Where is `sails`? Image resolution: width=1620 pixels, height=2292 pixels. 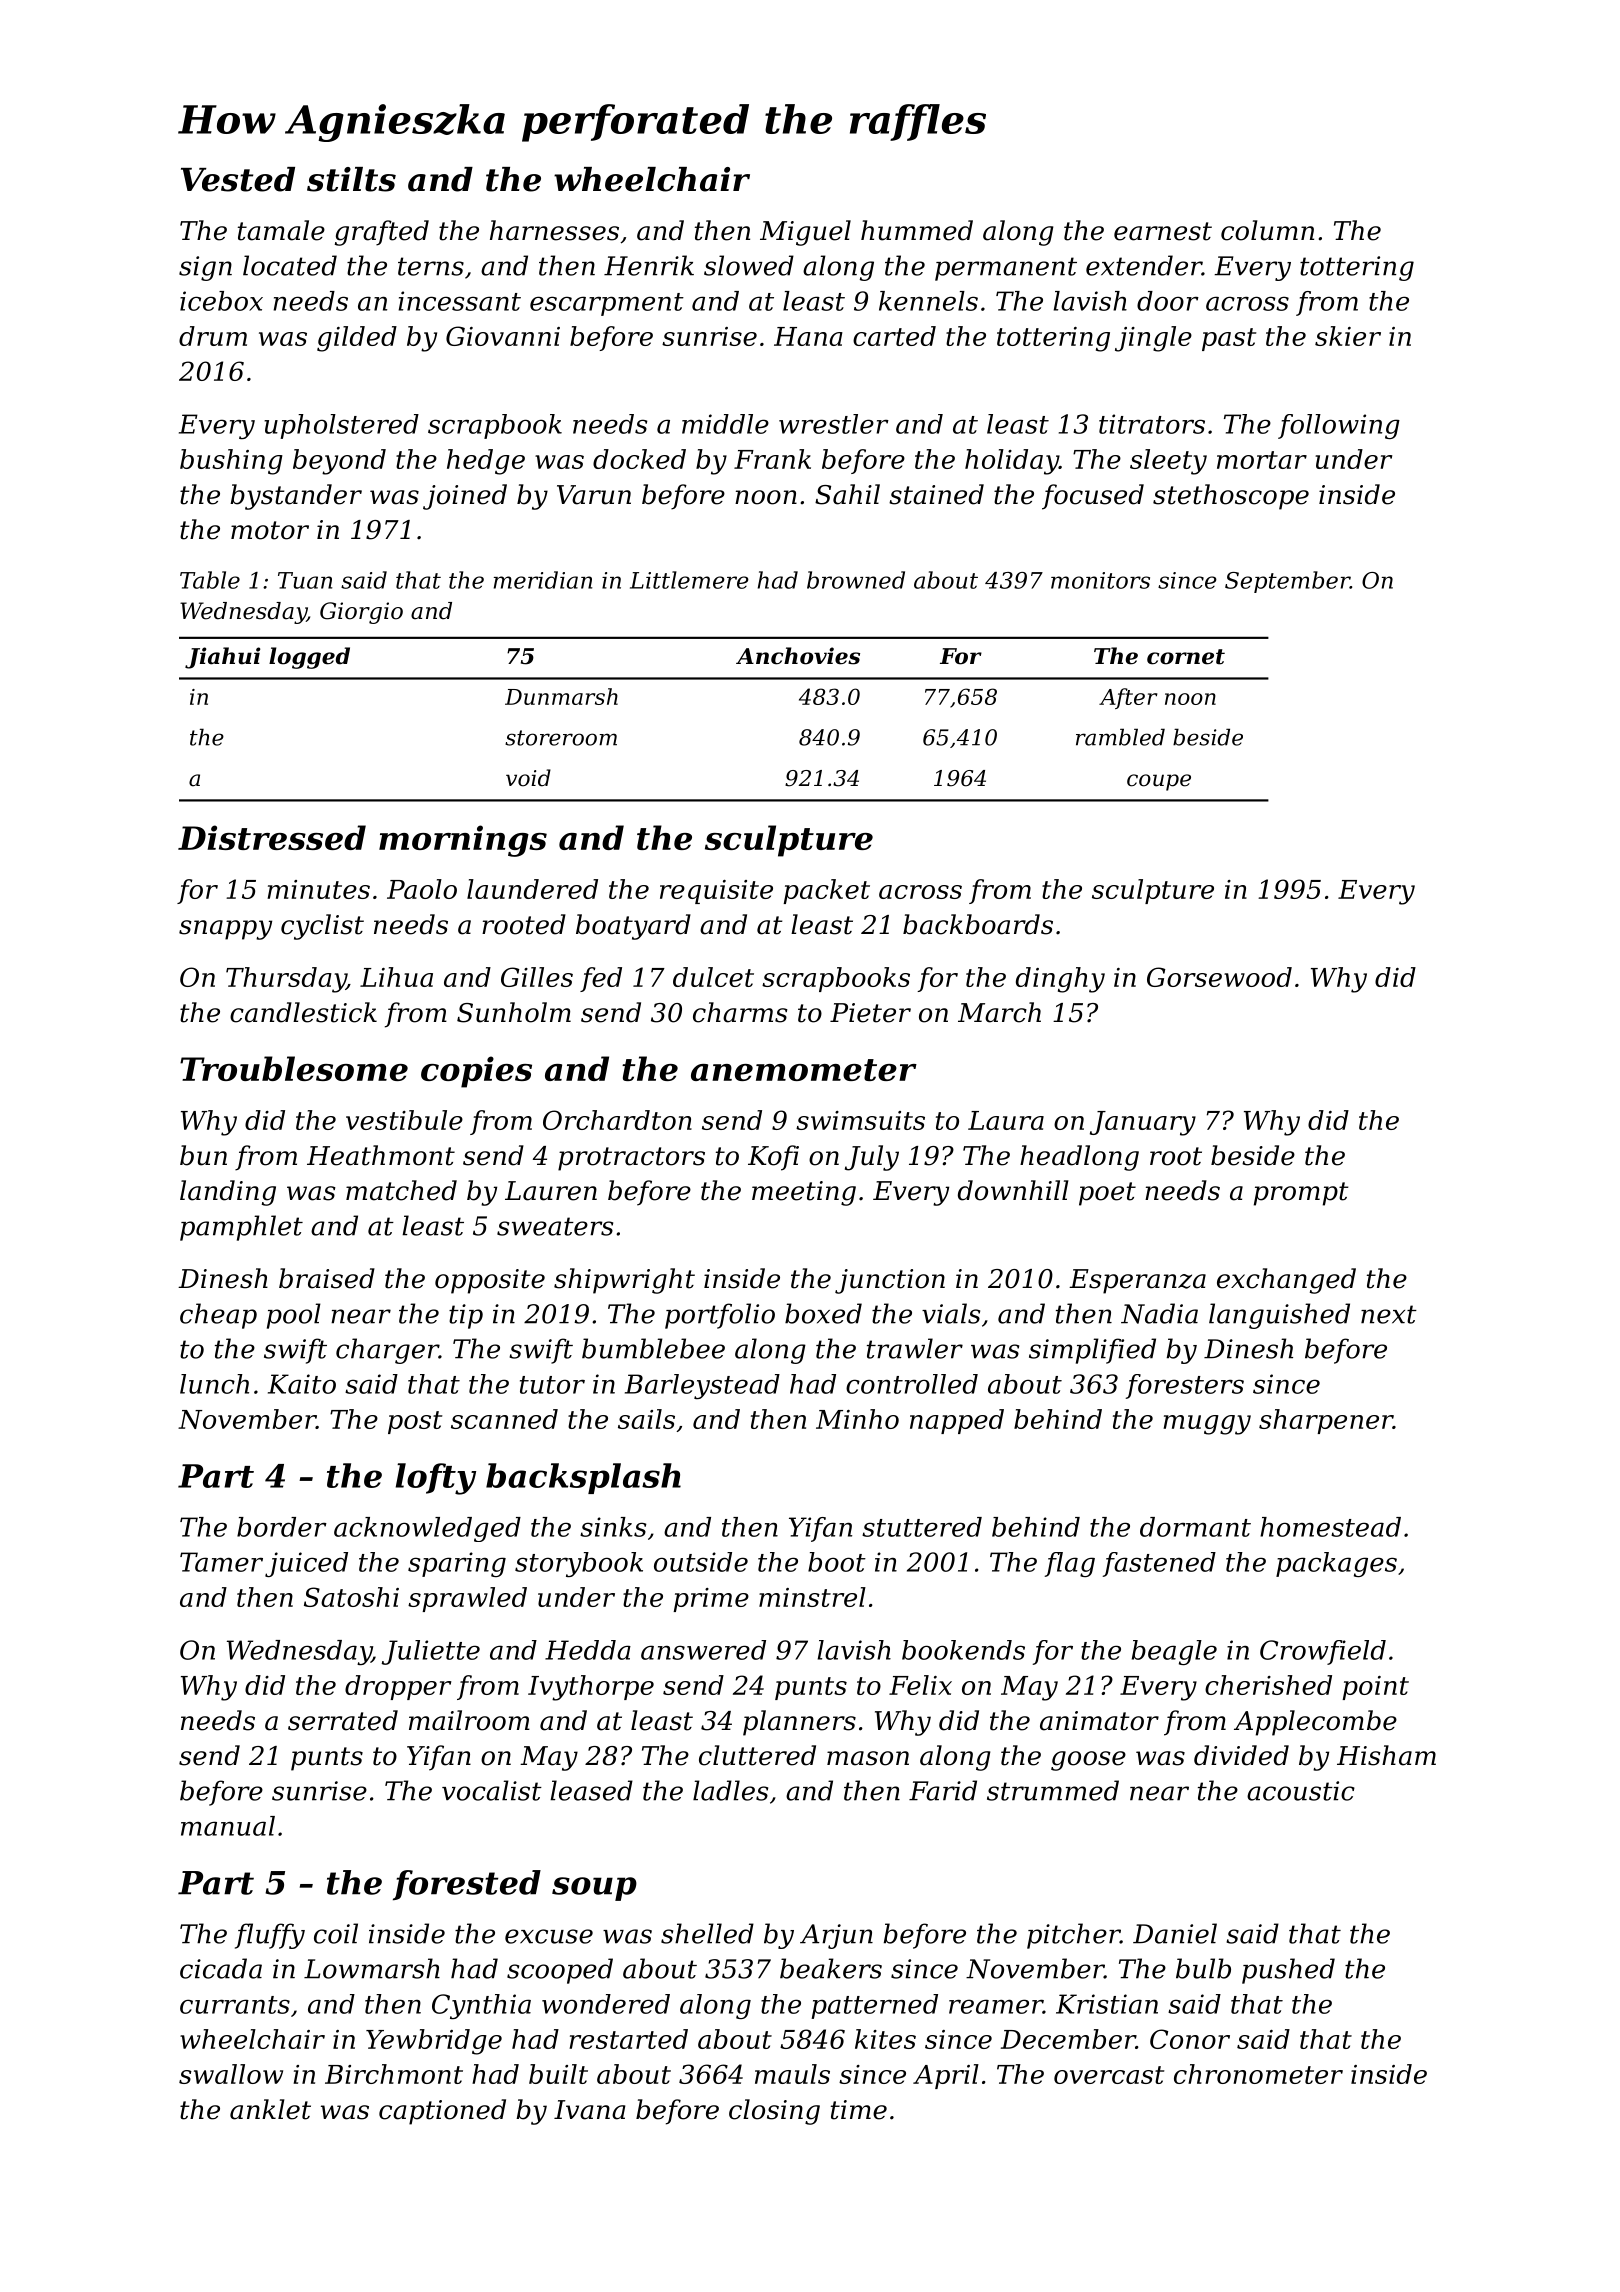 sails is located at coordinates (646, 1419).
